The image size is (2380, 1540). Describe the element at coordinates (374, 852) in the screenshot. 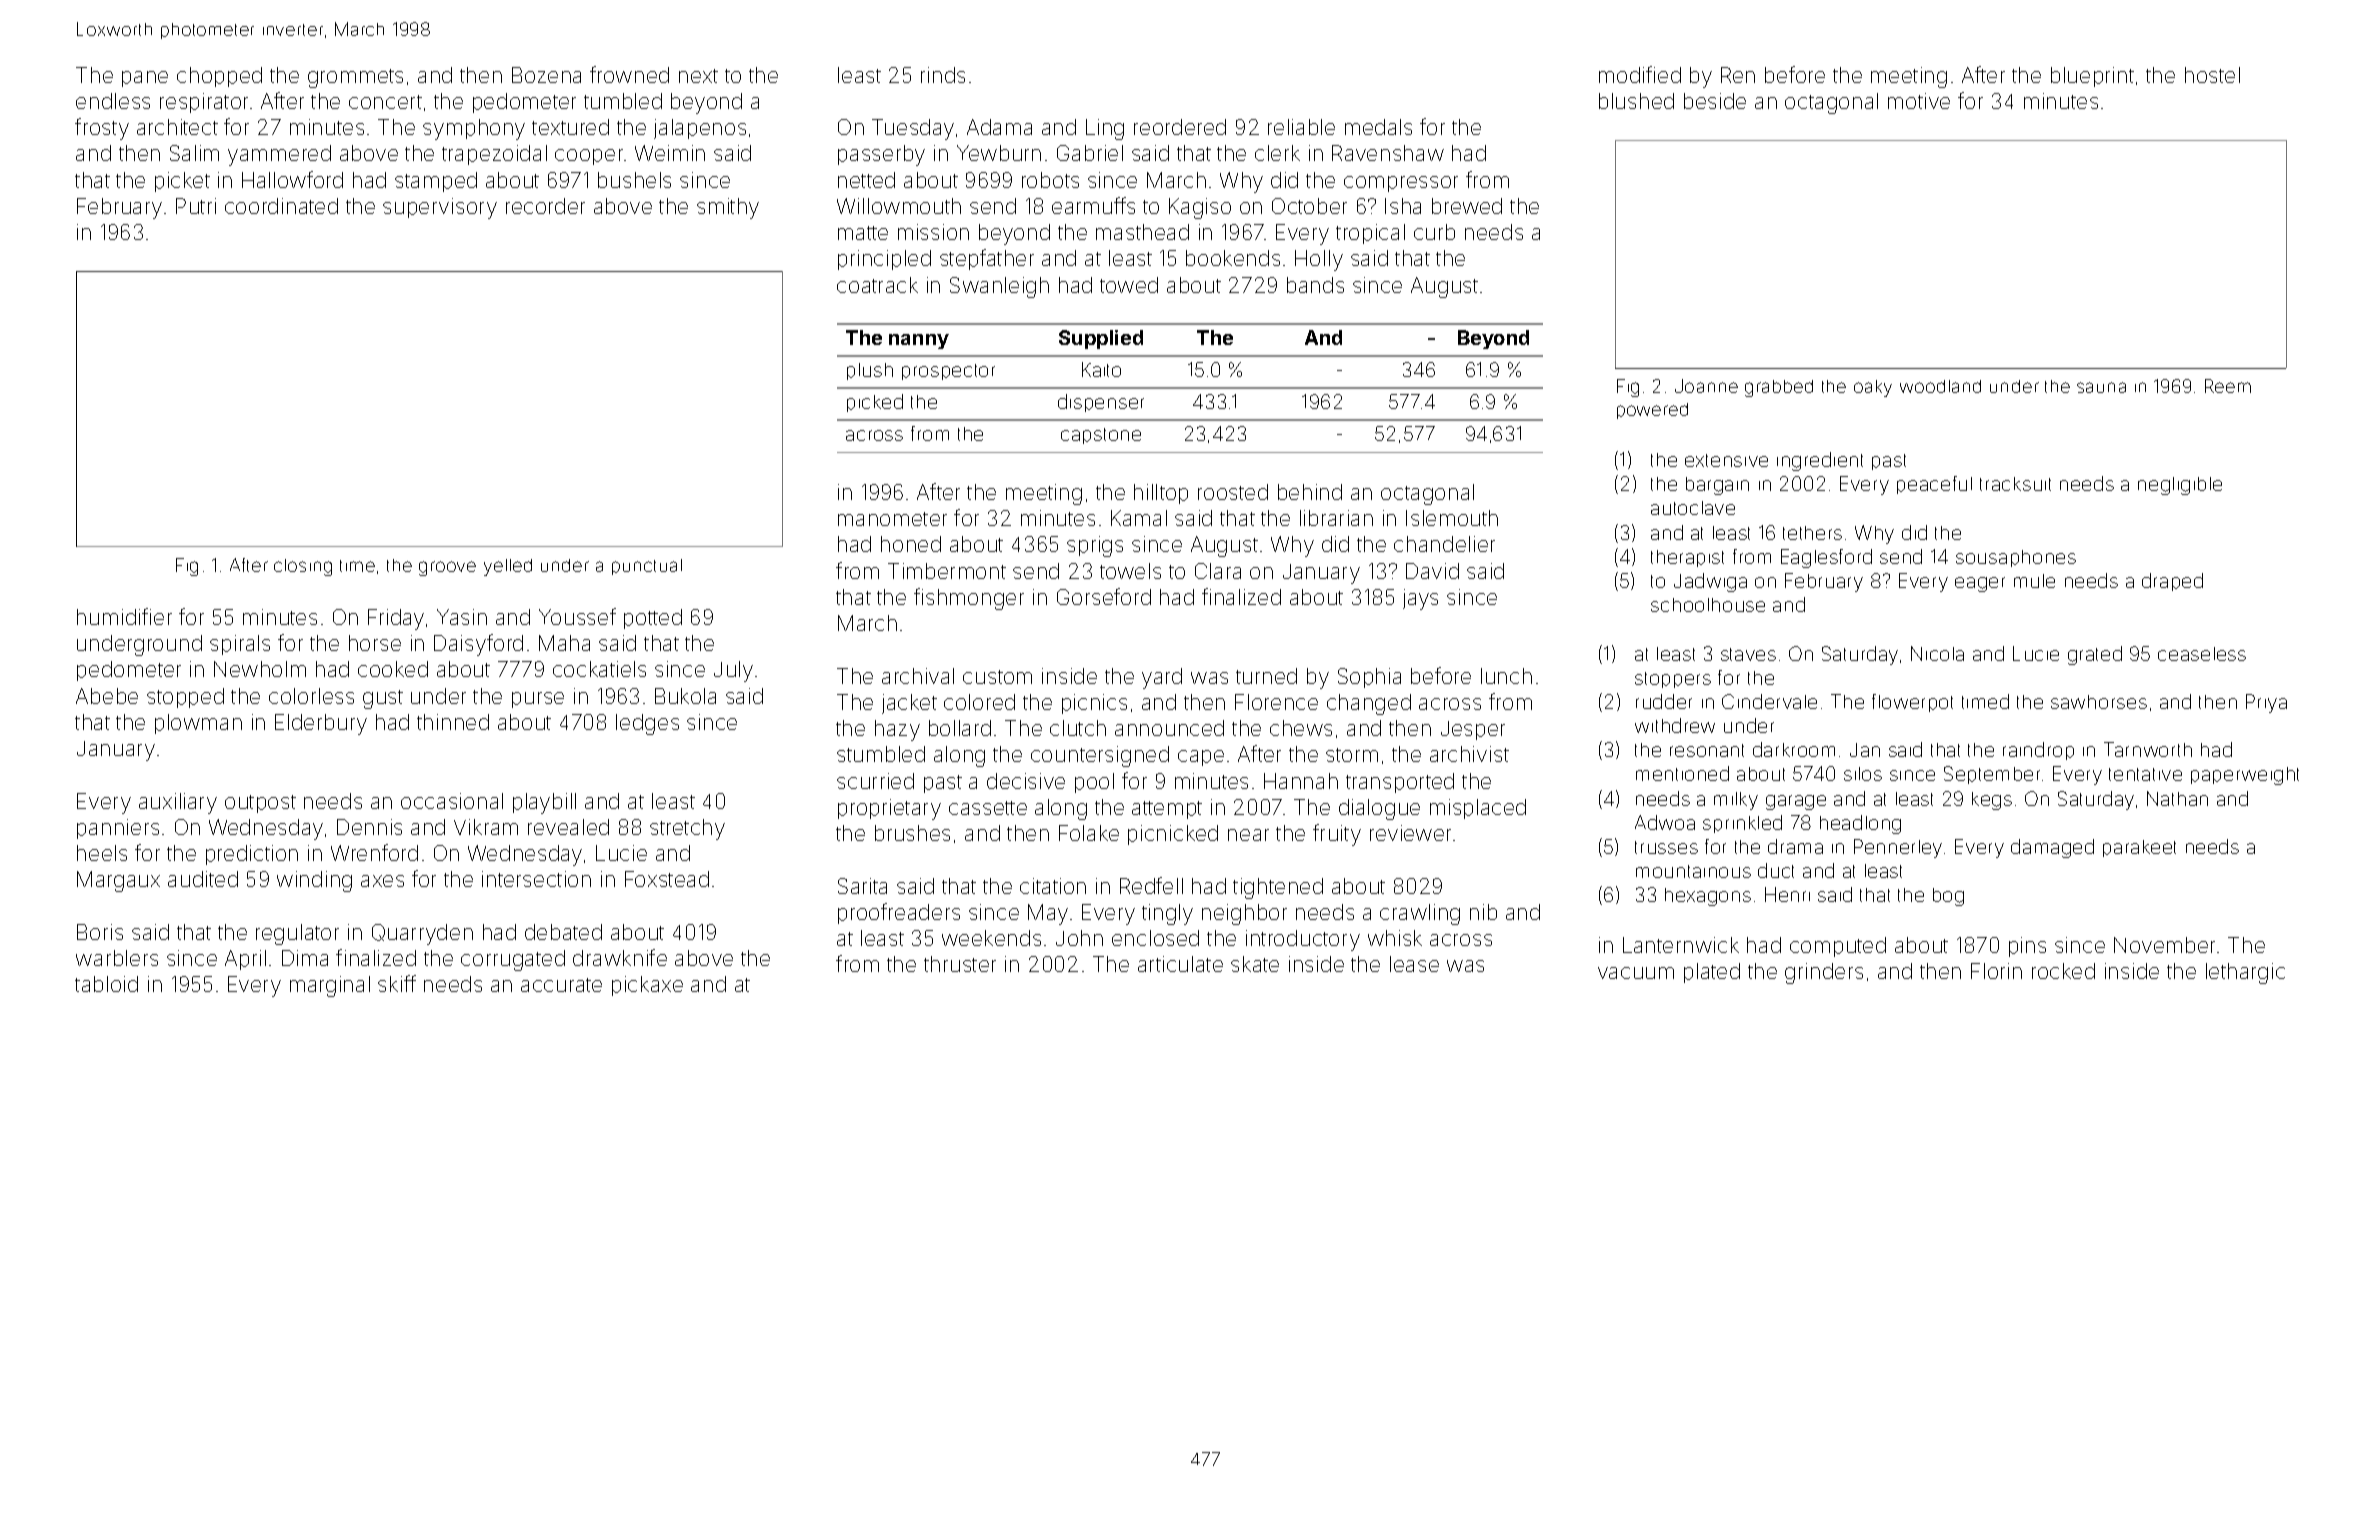

I see `Wrenford` at that location.
